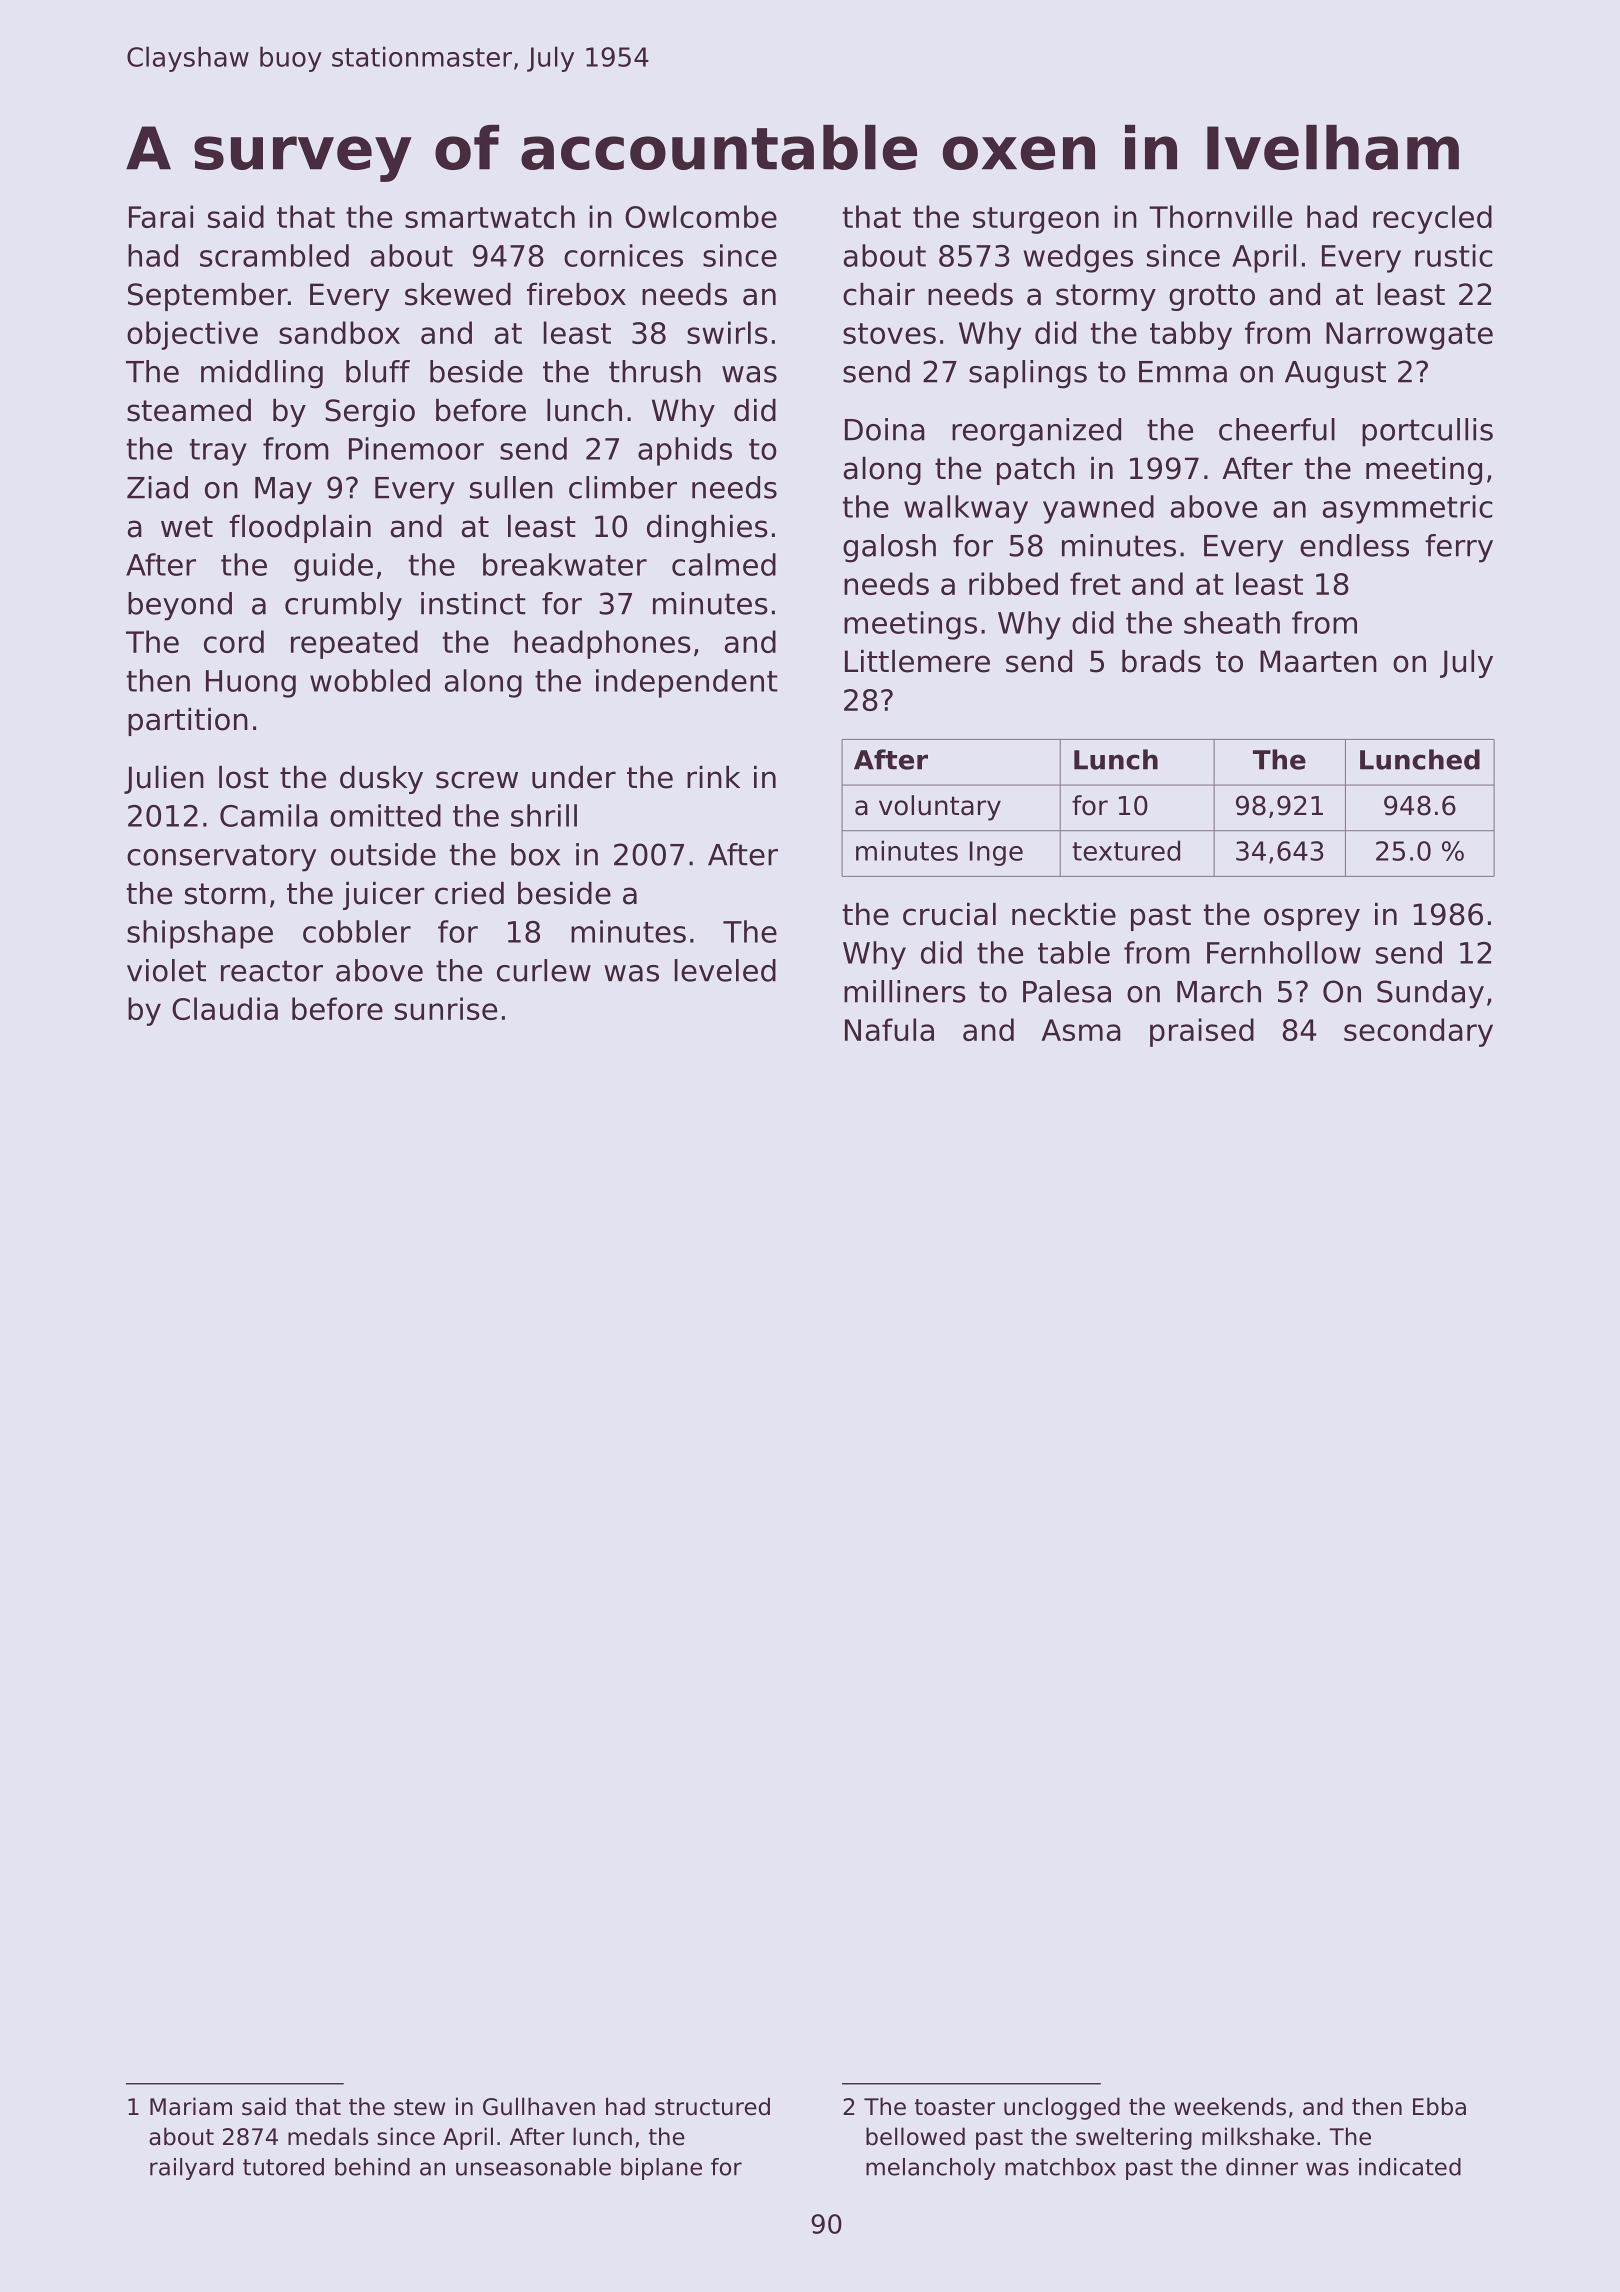  Describe the element at coordinates (372, 2167) in the document. I see `behind` at that location.
